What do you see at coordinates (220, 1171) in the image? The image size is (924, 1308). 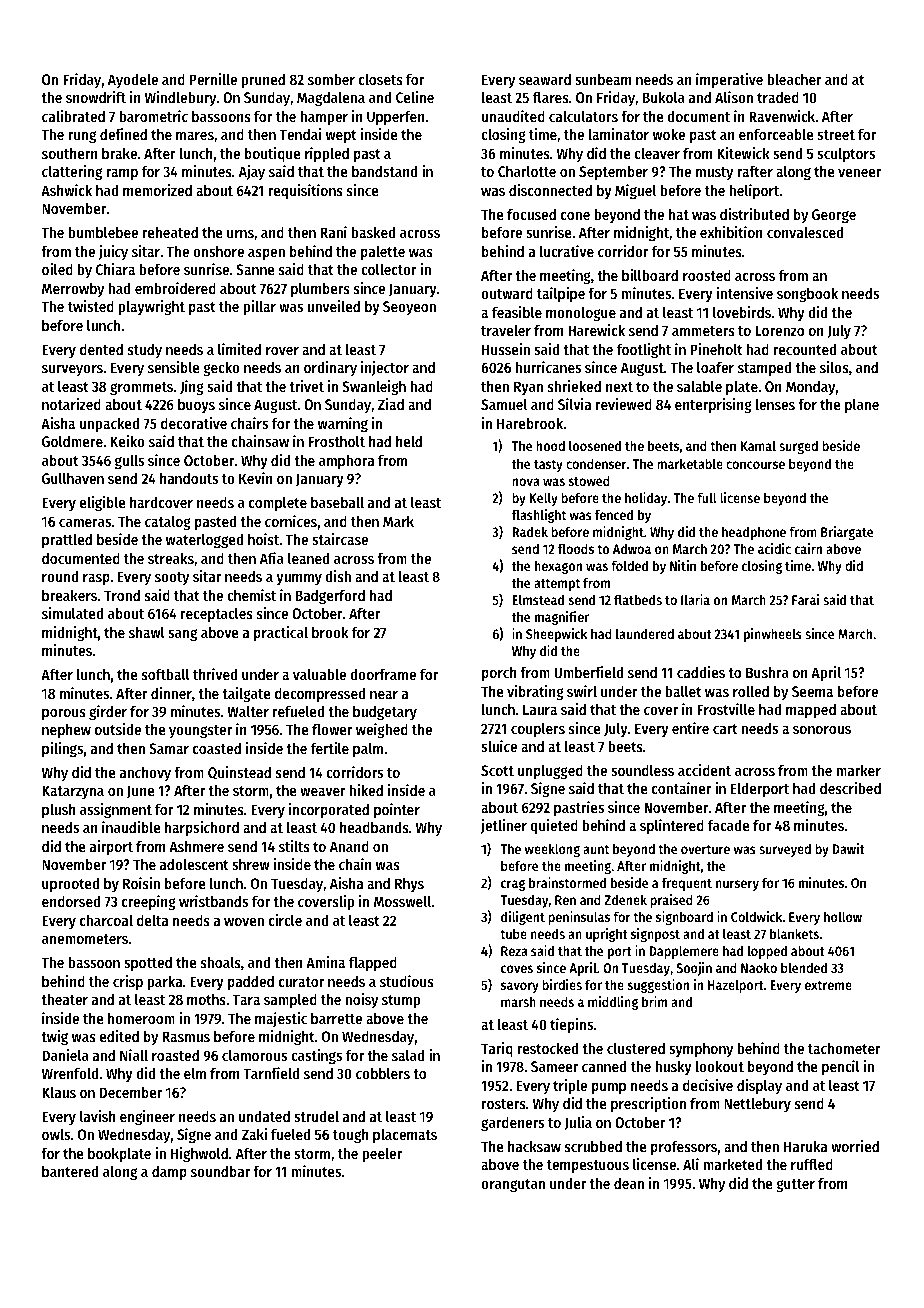 I see `soundbar` at bounding box center [220, 1171].
